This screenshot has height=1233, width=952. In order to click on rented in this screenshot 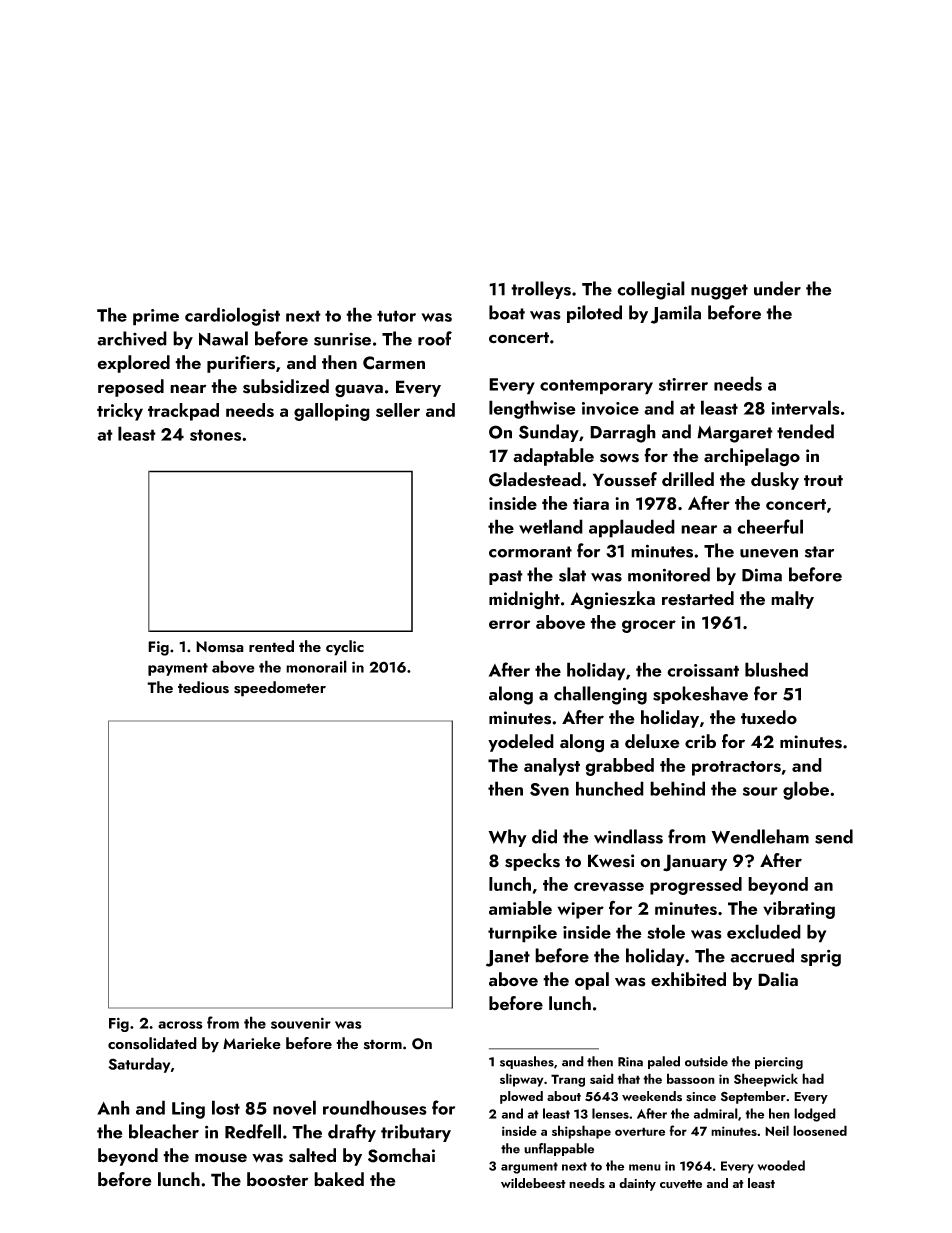, I will do `click(271, 646)`.
